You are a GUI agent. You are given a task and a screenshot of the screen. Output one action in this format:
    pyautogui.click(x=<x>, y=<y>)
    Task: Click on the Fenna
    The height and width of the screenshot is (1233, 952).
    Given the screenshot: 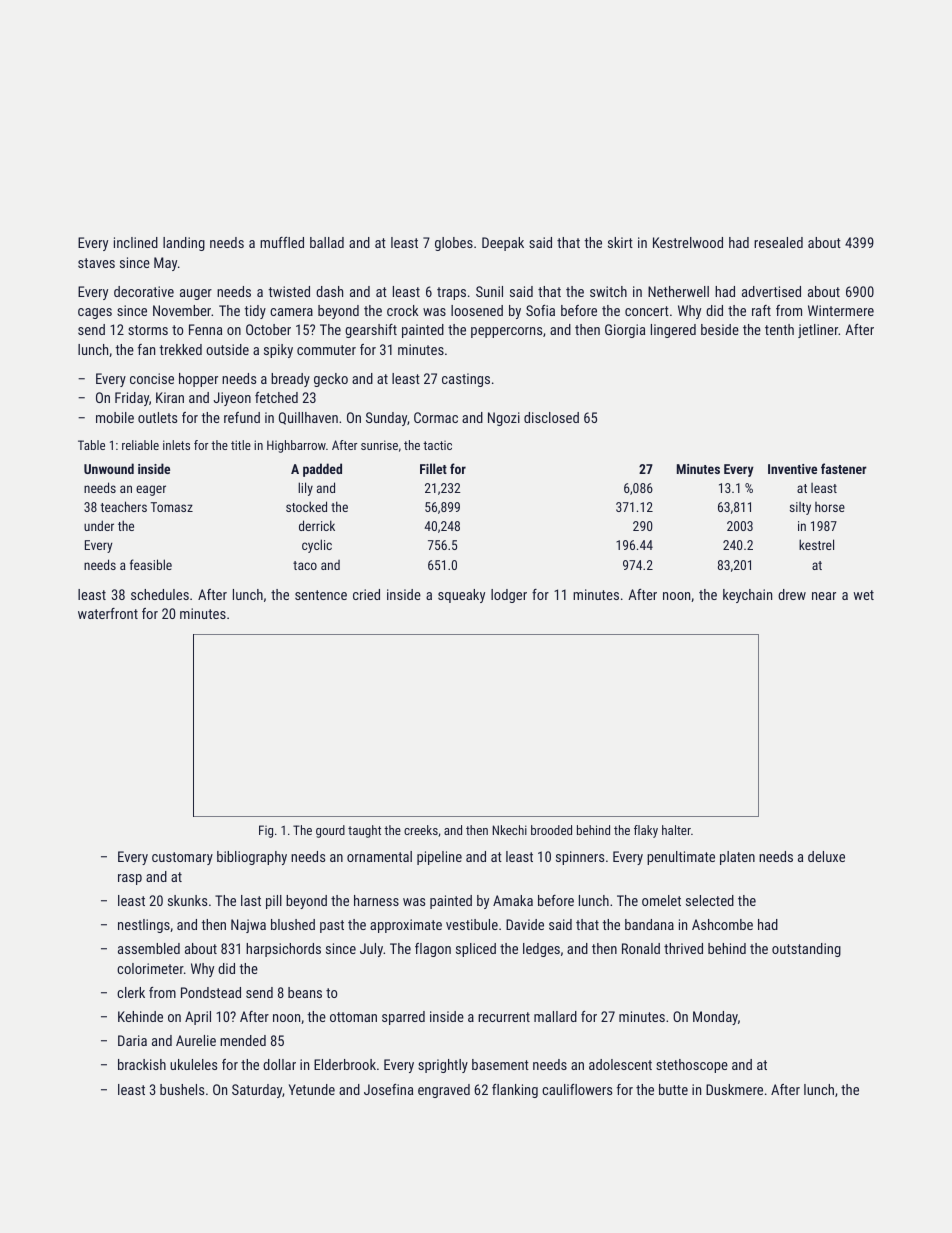 What is the action you would take?
    pyautogui.click(x=205, y=329)
